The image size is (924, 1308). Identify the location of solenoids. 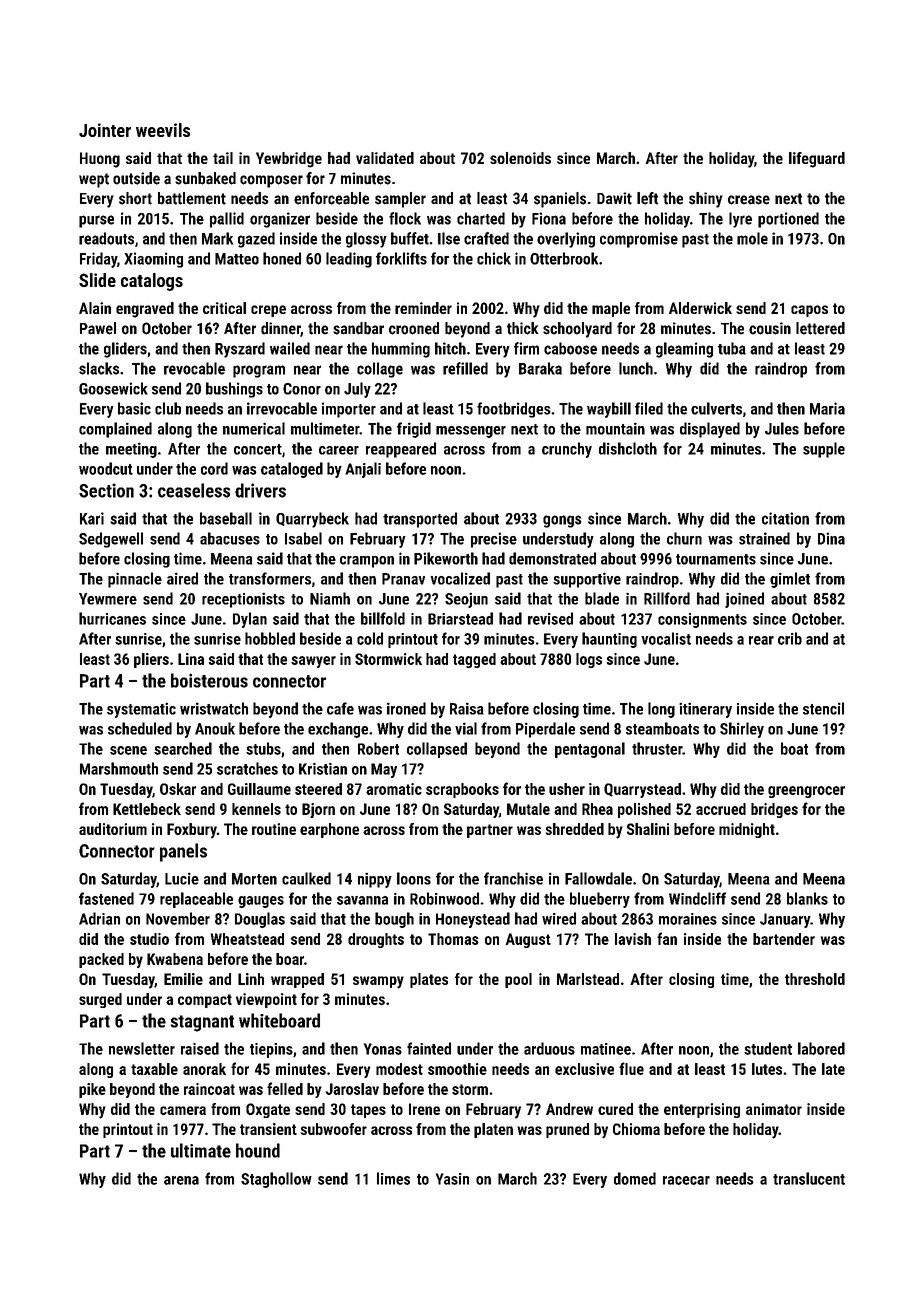
(520, 158).
